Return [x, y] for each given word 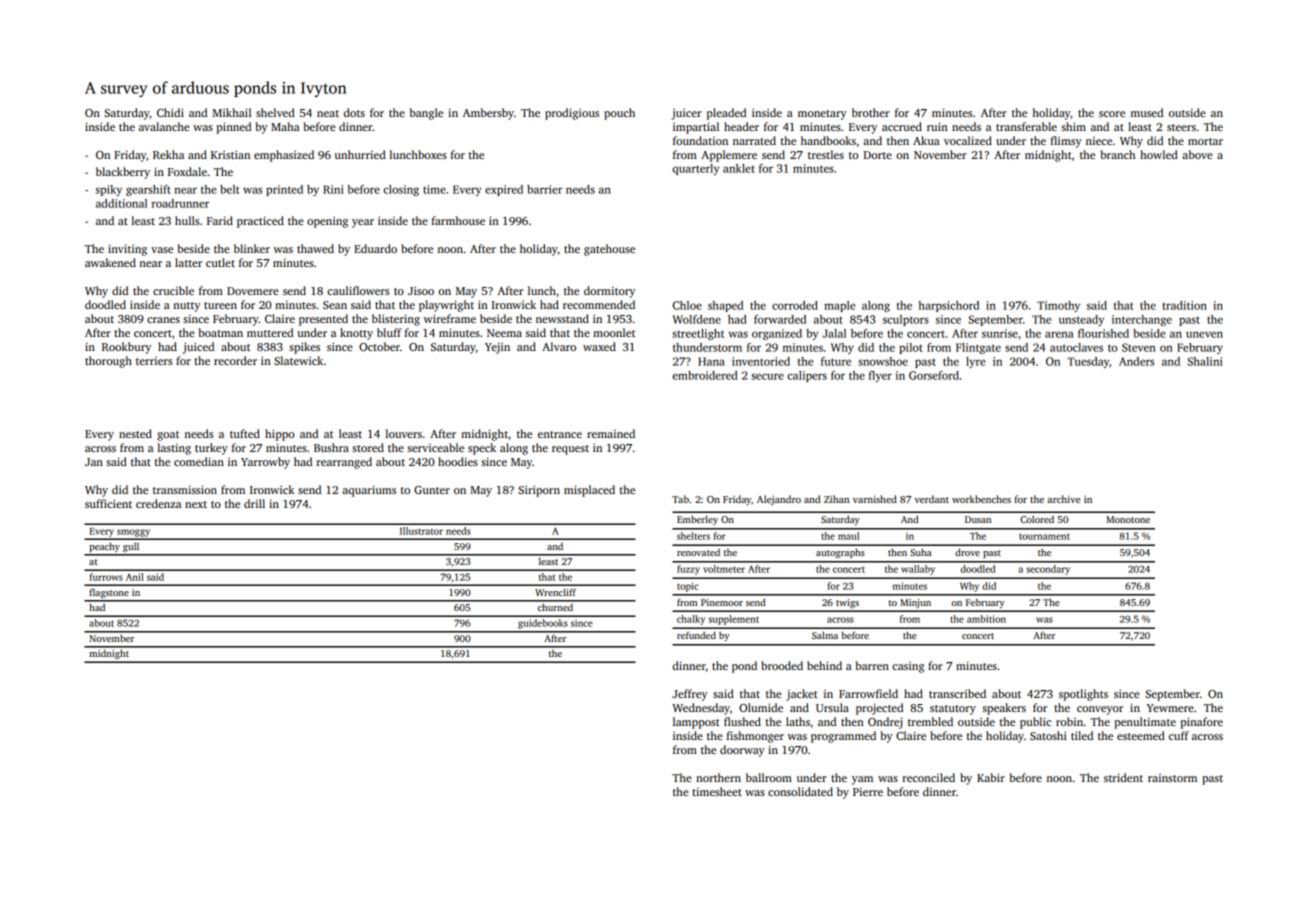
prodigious [572, 114]
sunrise [1000, 333]
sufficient [108, 503]
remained [611, 433]
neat [328, 113]
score [1112, 114]
